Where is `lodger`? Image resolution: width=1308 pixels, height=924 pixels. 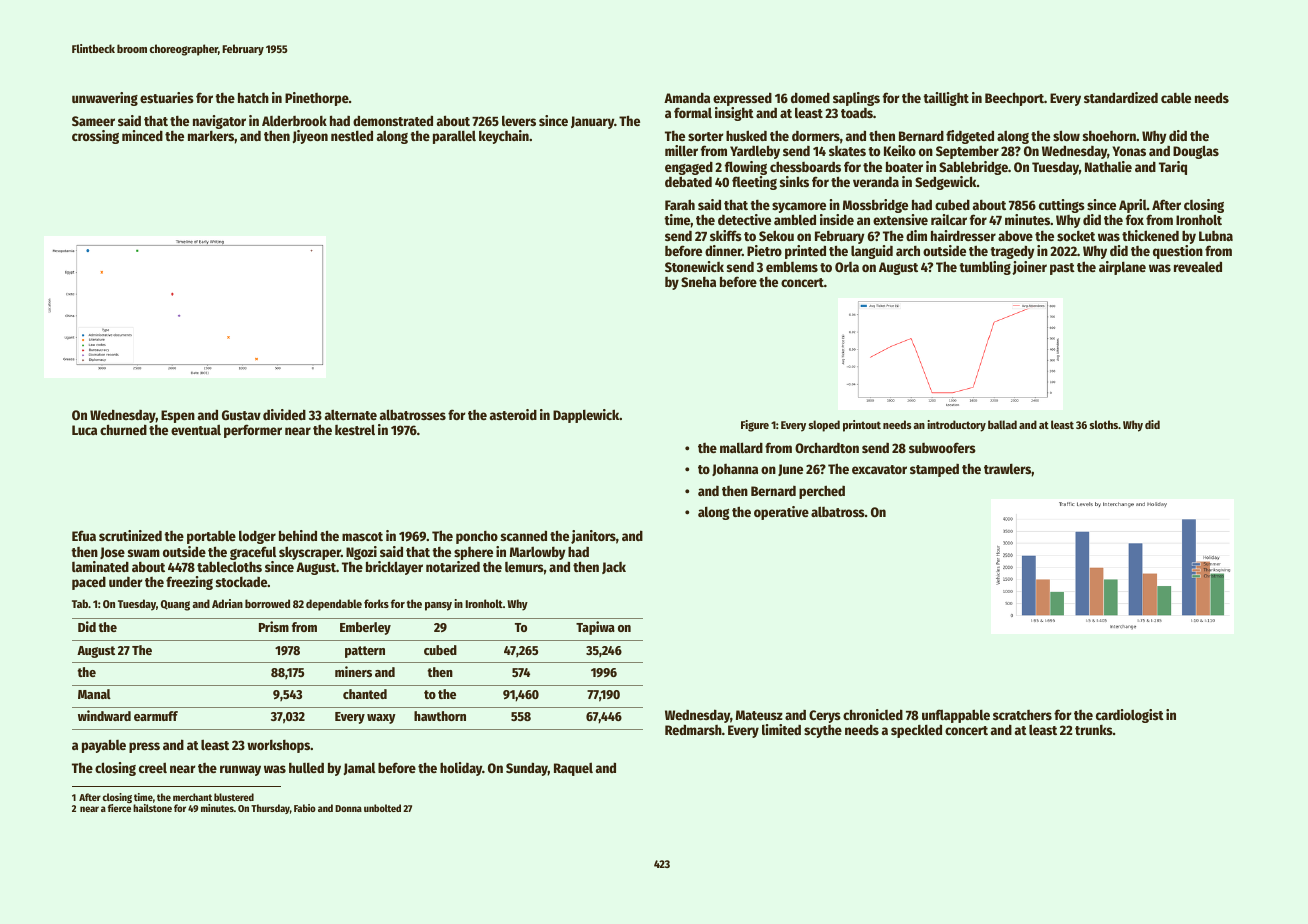
lodger is located at coordinates (257, 537).
